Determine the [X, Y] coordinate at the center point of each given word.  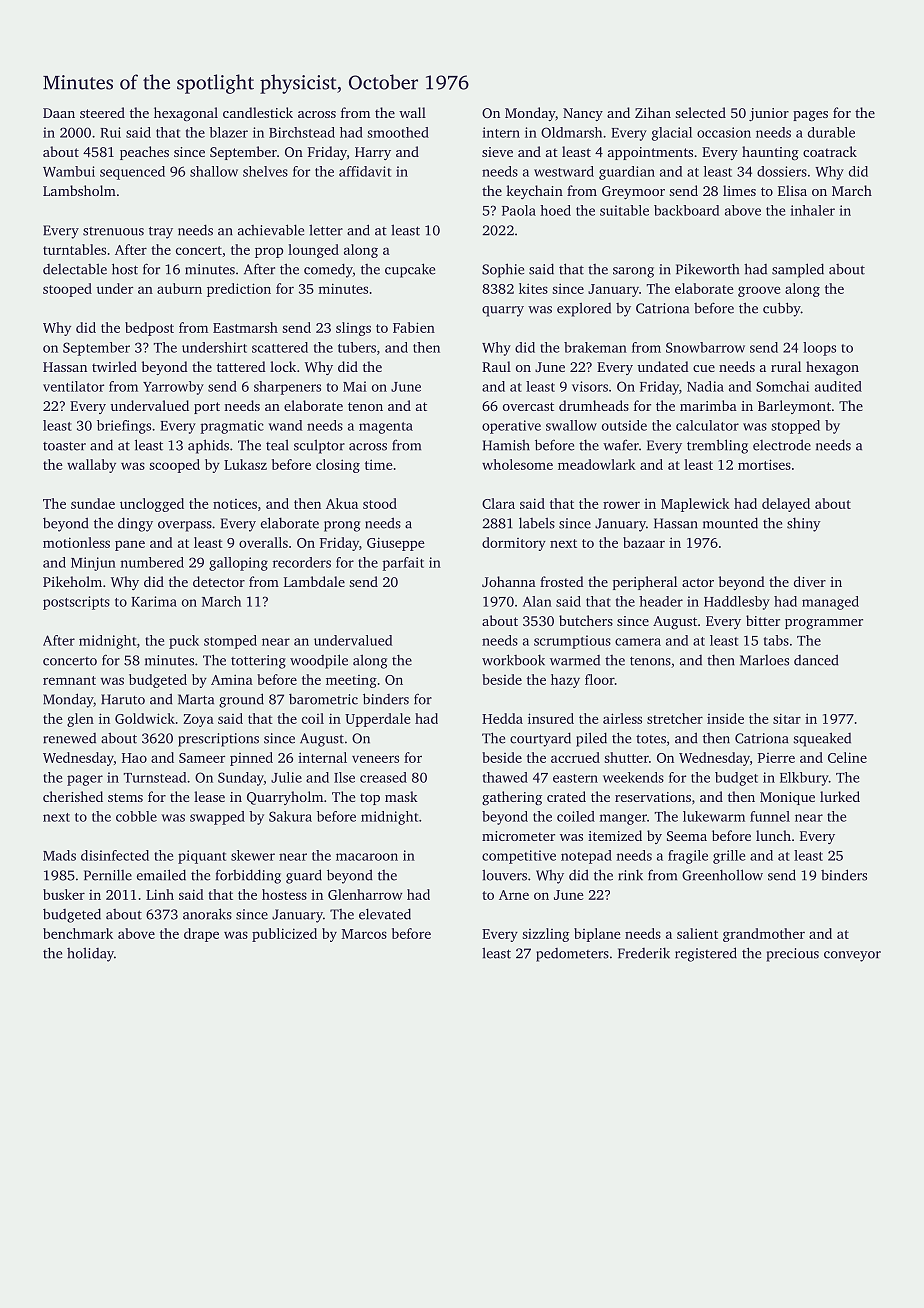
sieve [497, 152]
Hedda [502, 718]
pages [810, 116]
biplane [597, 935]
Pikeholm [72, 581]
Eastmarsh [245, 327]
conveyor [852, 956]
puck [184, 642]
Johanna [509, 581]
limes [739, 190]
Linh [160, 894]
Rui [110, 132]
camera [638, 642]
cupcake [410, 270]
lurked [840, 796]
